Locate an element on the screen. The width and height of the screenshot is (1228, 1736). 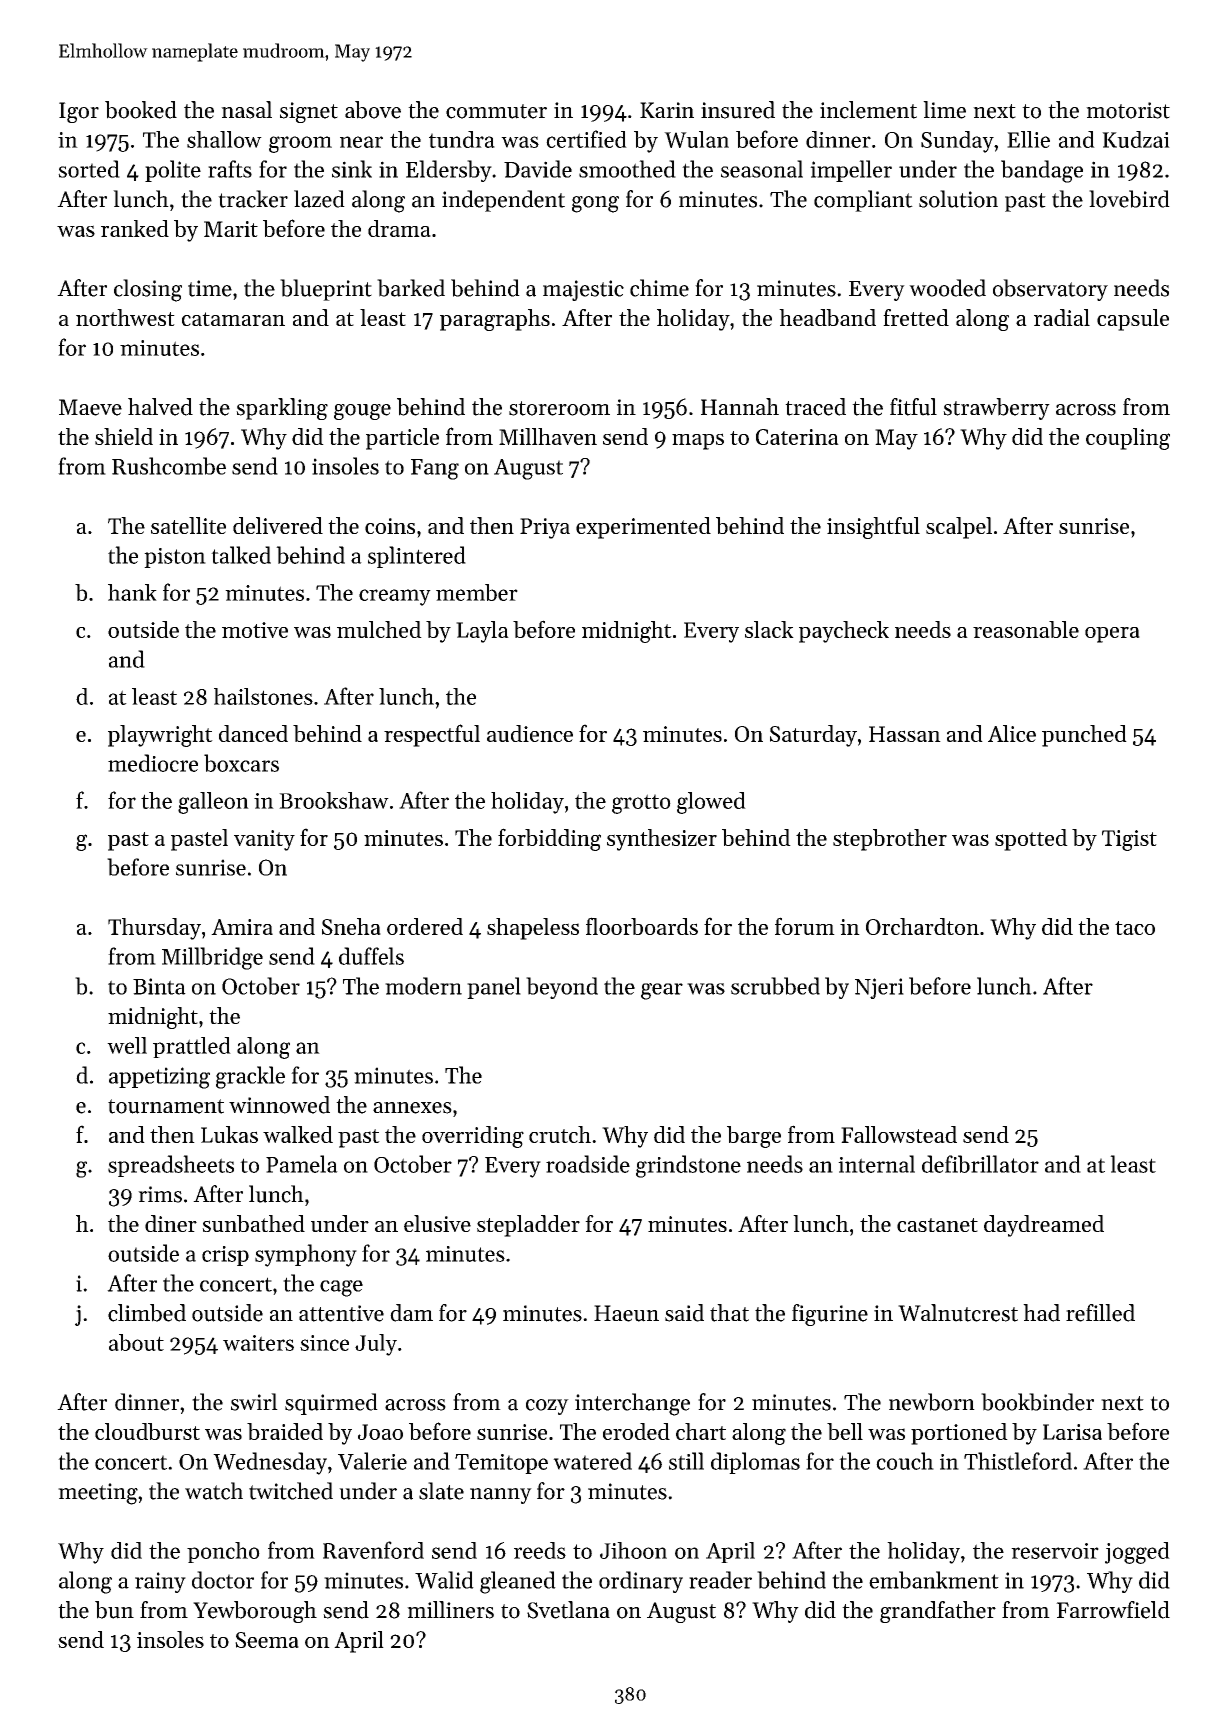
Igor is located at coordinates (79, 112).
